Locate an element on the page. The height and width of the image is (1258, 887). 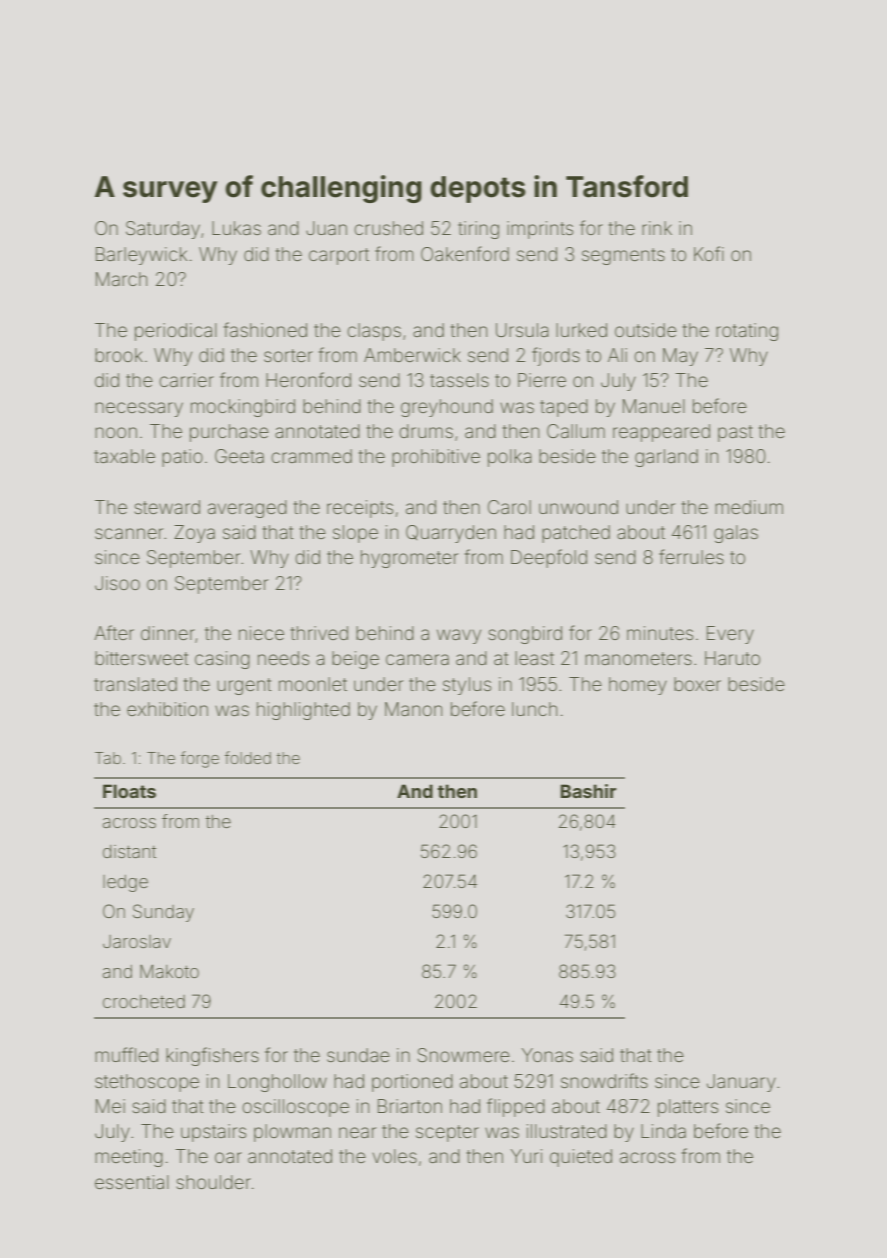
After is located at coordinates (114, 632).
